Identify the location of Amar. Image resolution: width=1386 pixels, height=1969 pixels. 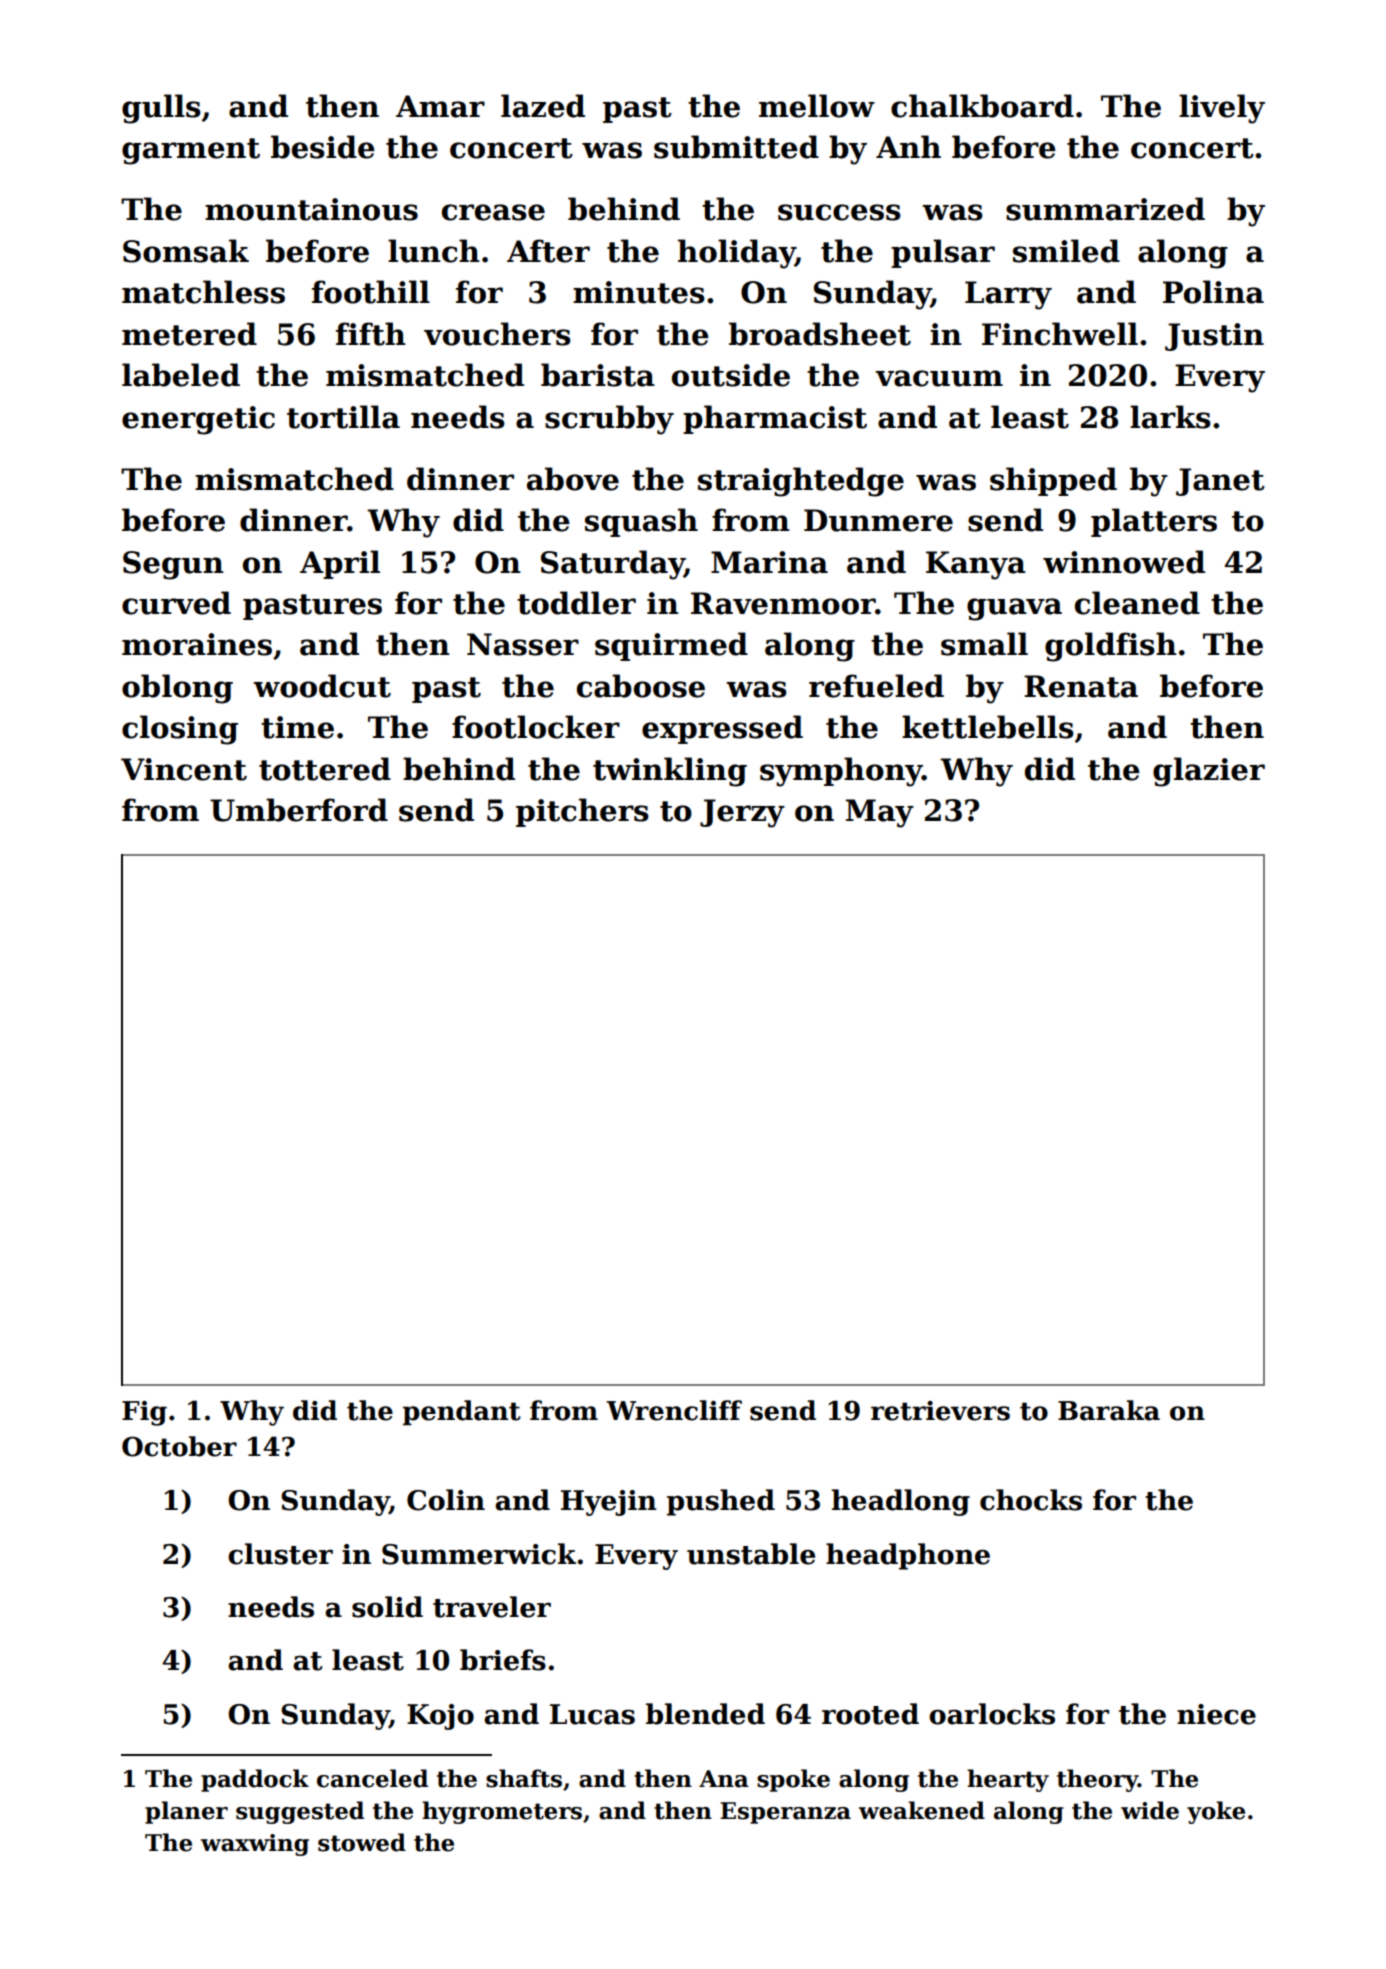
(440, 106).
